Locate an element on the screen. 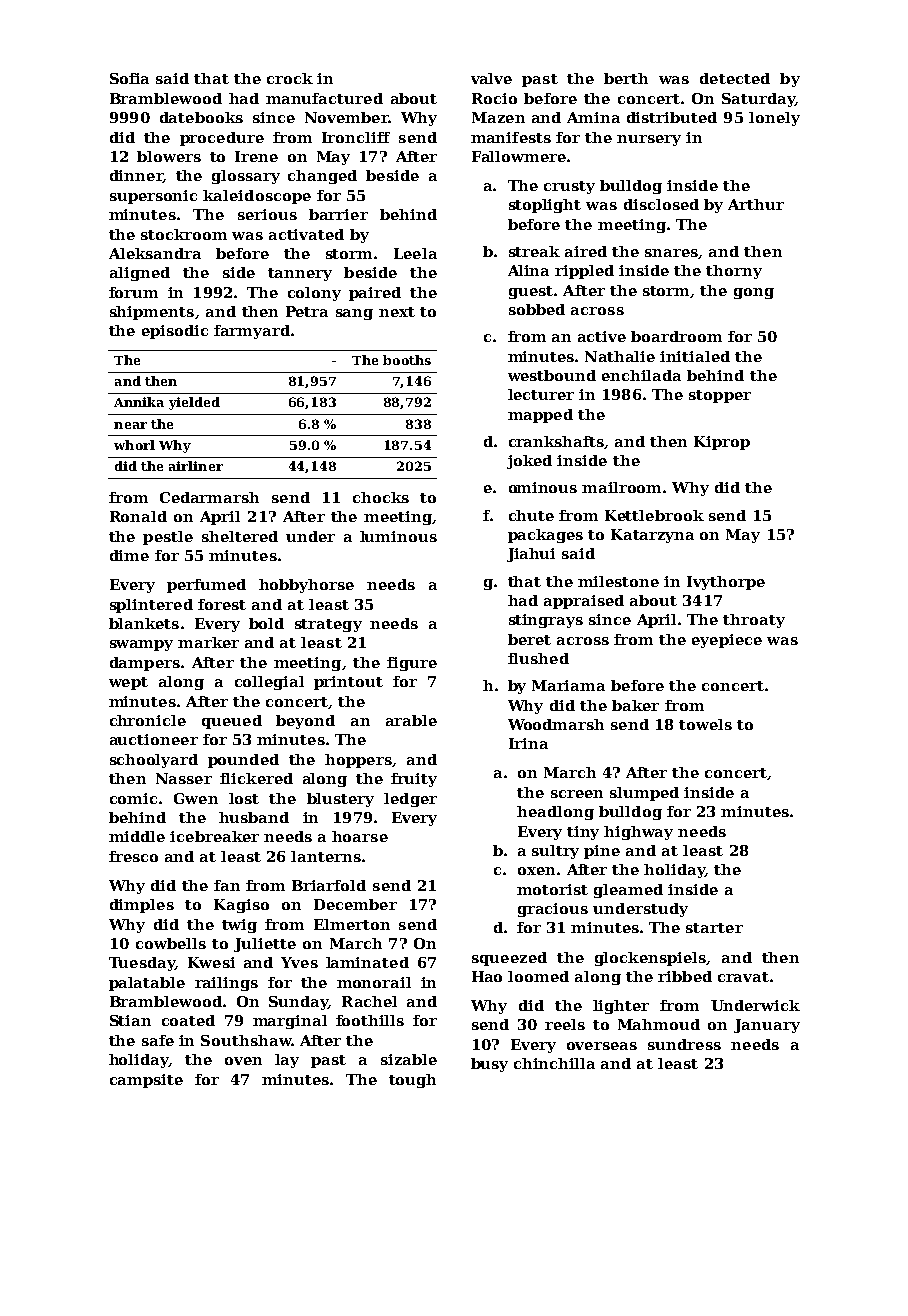 The image size is (908, 1316). berth is located at coordinates (626, 78).
